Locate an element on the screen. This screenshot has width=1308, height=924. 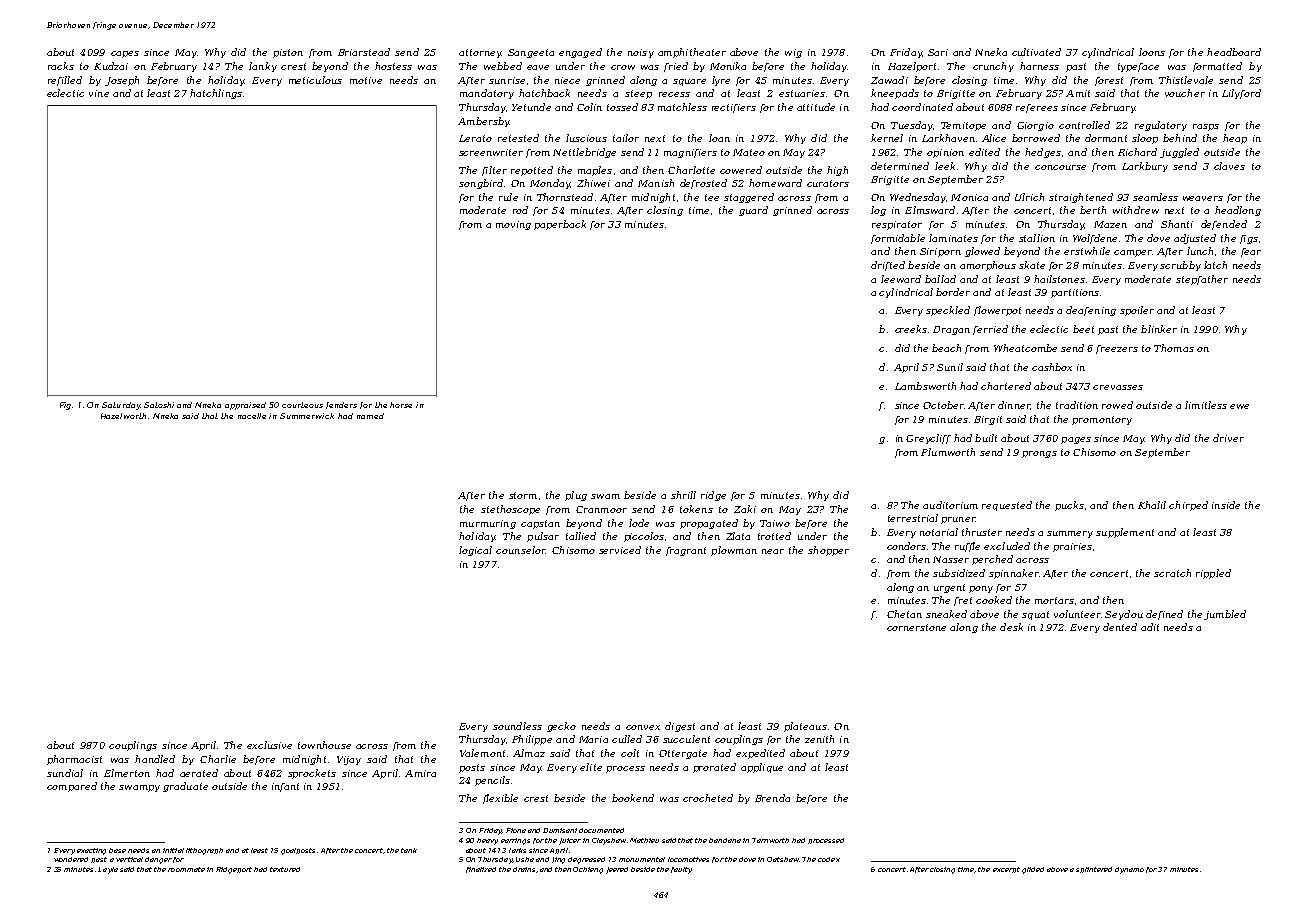
counselor is located at coordinates (521, 550).
